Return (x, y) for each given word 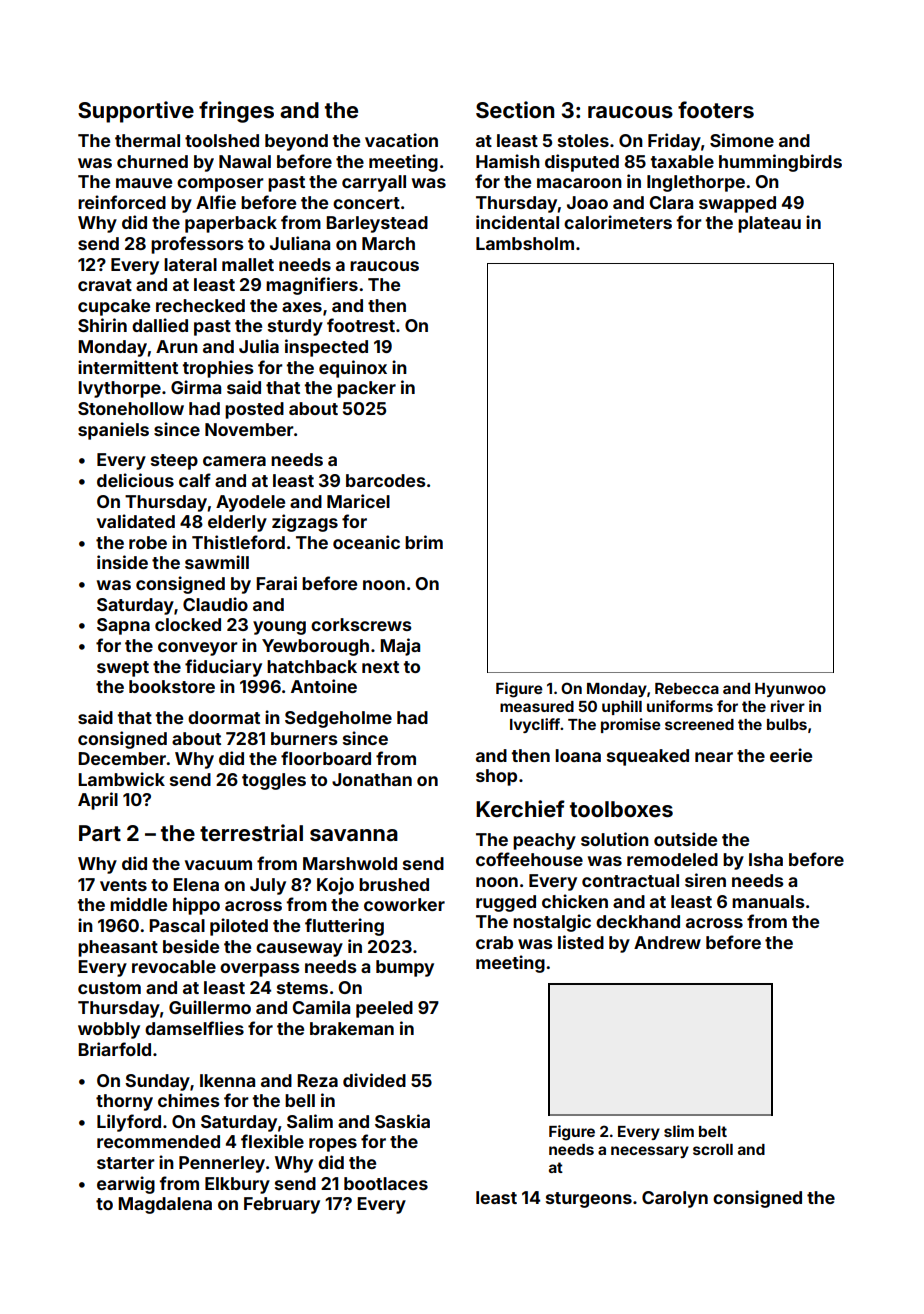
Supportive (136, 112)
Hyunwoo (790, 690)
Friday (674, 142)
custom (109, 988)
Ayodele (250, 503)
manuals (768, 901)
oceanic (366, 542)
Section (515, 110)
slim (679, 1131)
